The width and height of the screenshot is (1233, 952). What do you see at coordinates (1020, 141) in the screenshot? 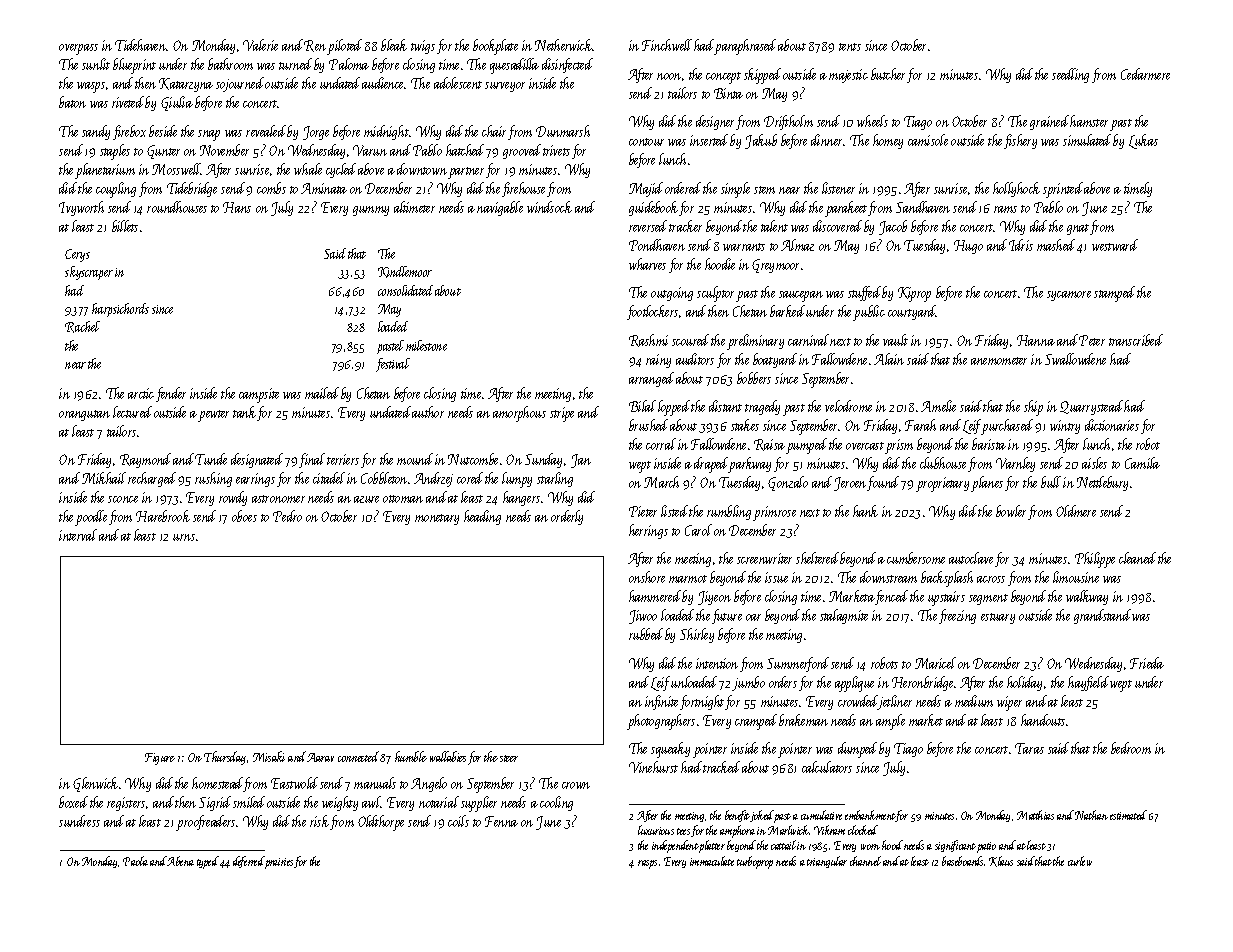
I see `fishery` at bounding box center [1020, 141].
